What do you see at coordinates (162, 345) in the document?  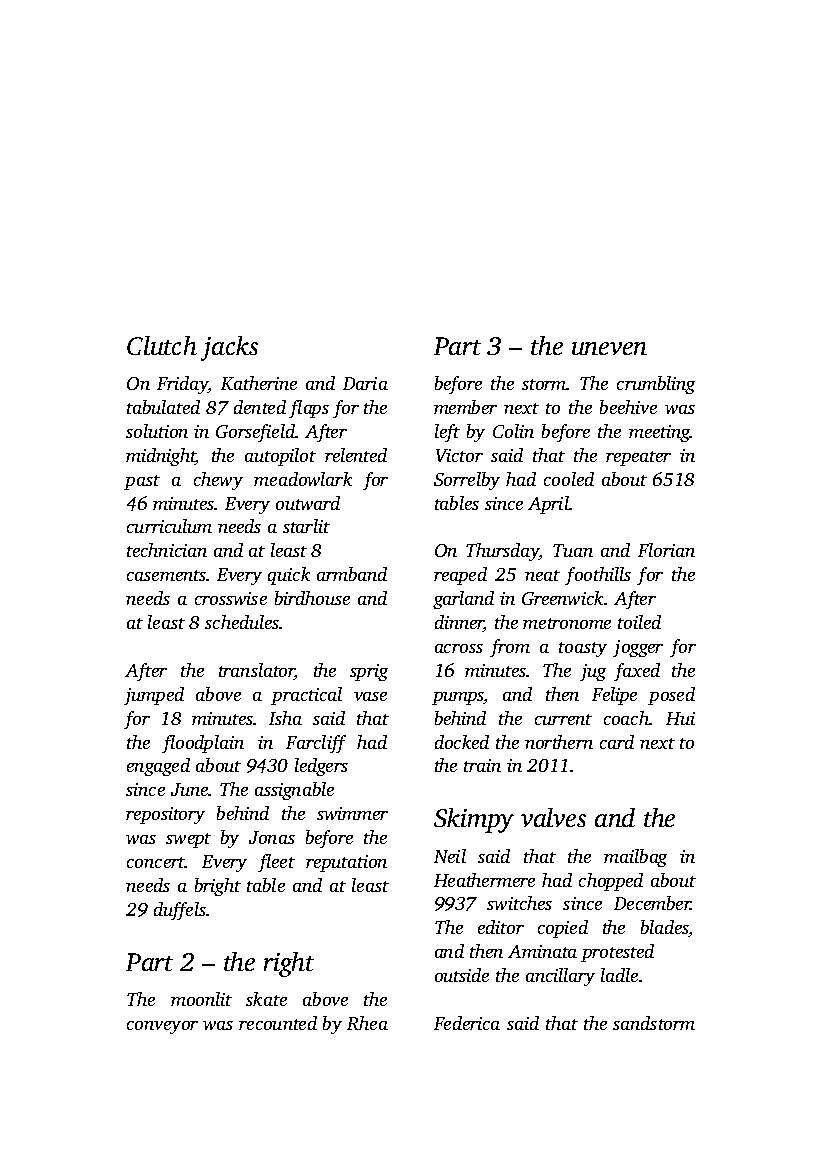 I see `Clutch` at bounding box center [162, 345].
